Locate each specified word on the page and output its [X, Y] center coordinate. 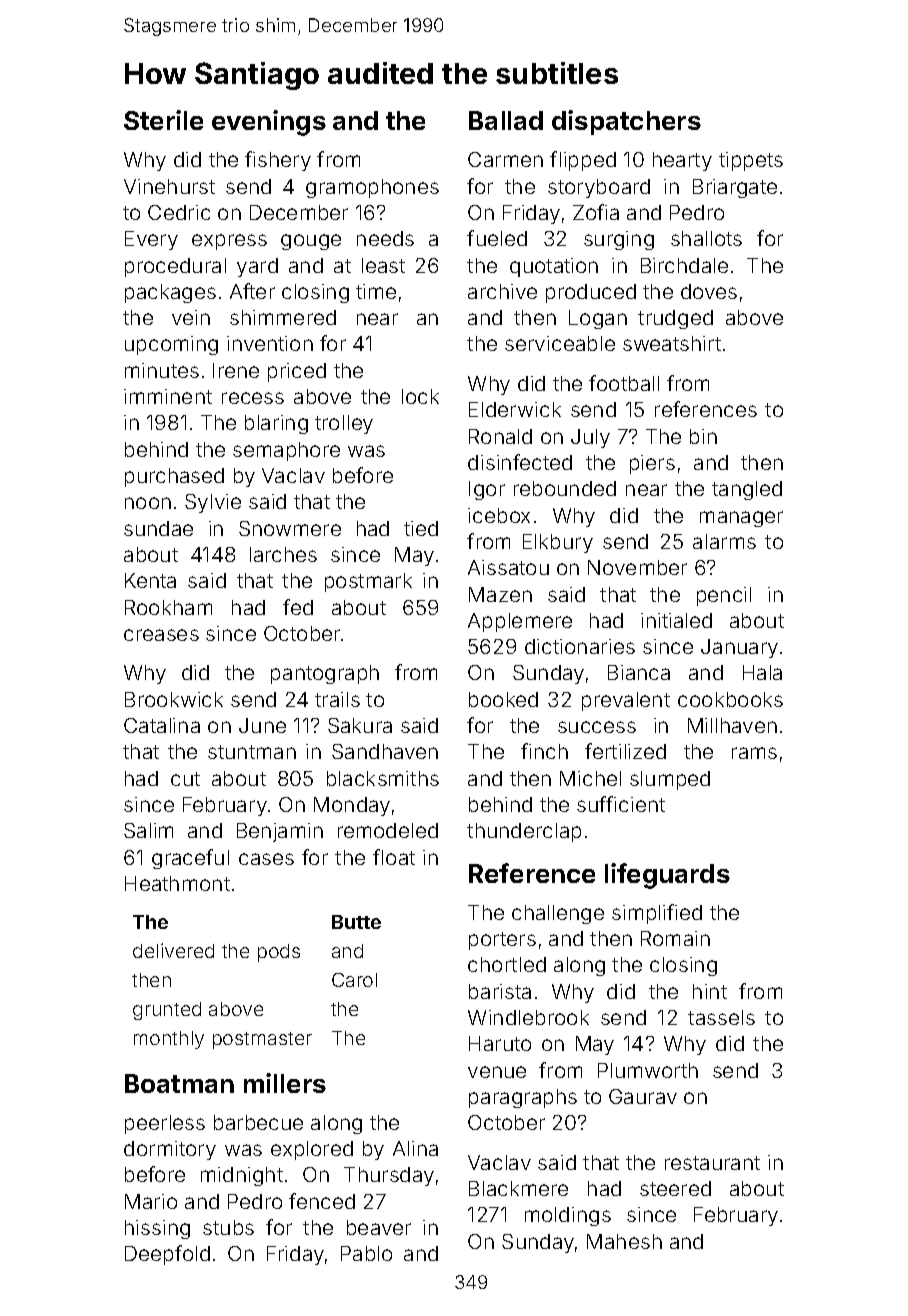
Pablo [366, 1253]
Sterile [163, 120]
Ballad [506, 120]
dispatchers [626, 122]
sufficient [621, 804]
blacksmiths [383, 778]
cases [266, 859]
